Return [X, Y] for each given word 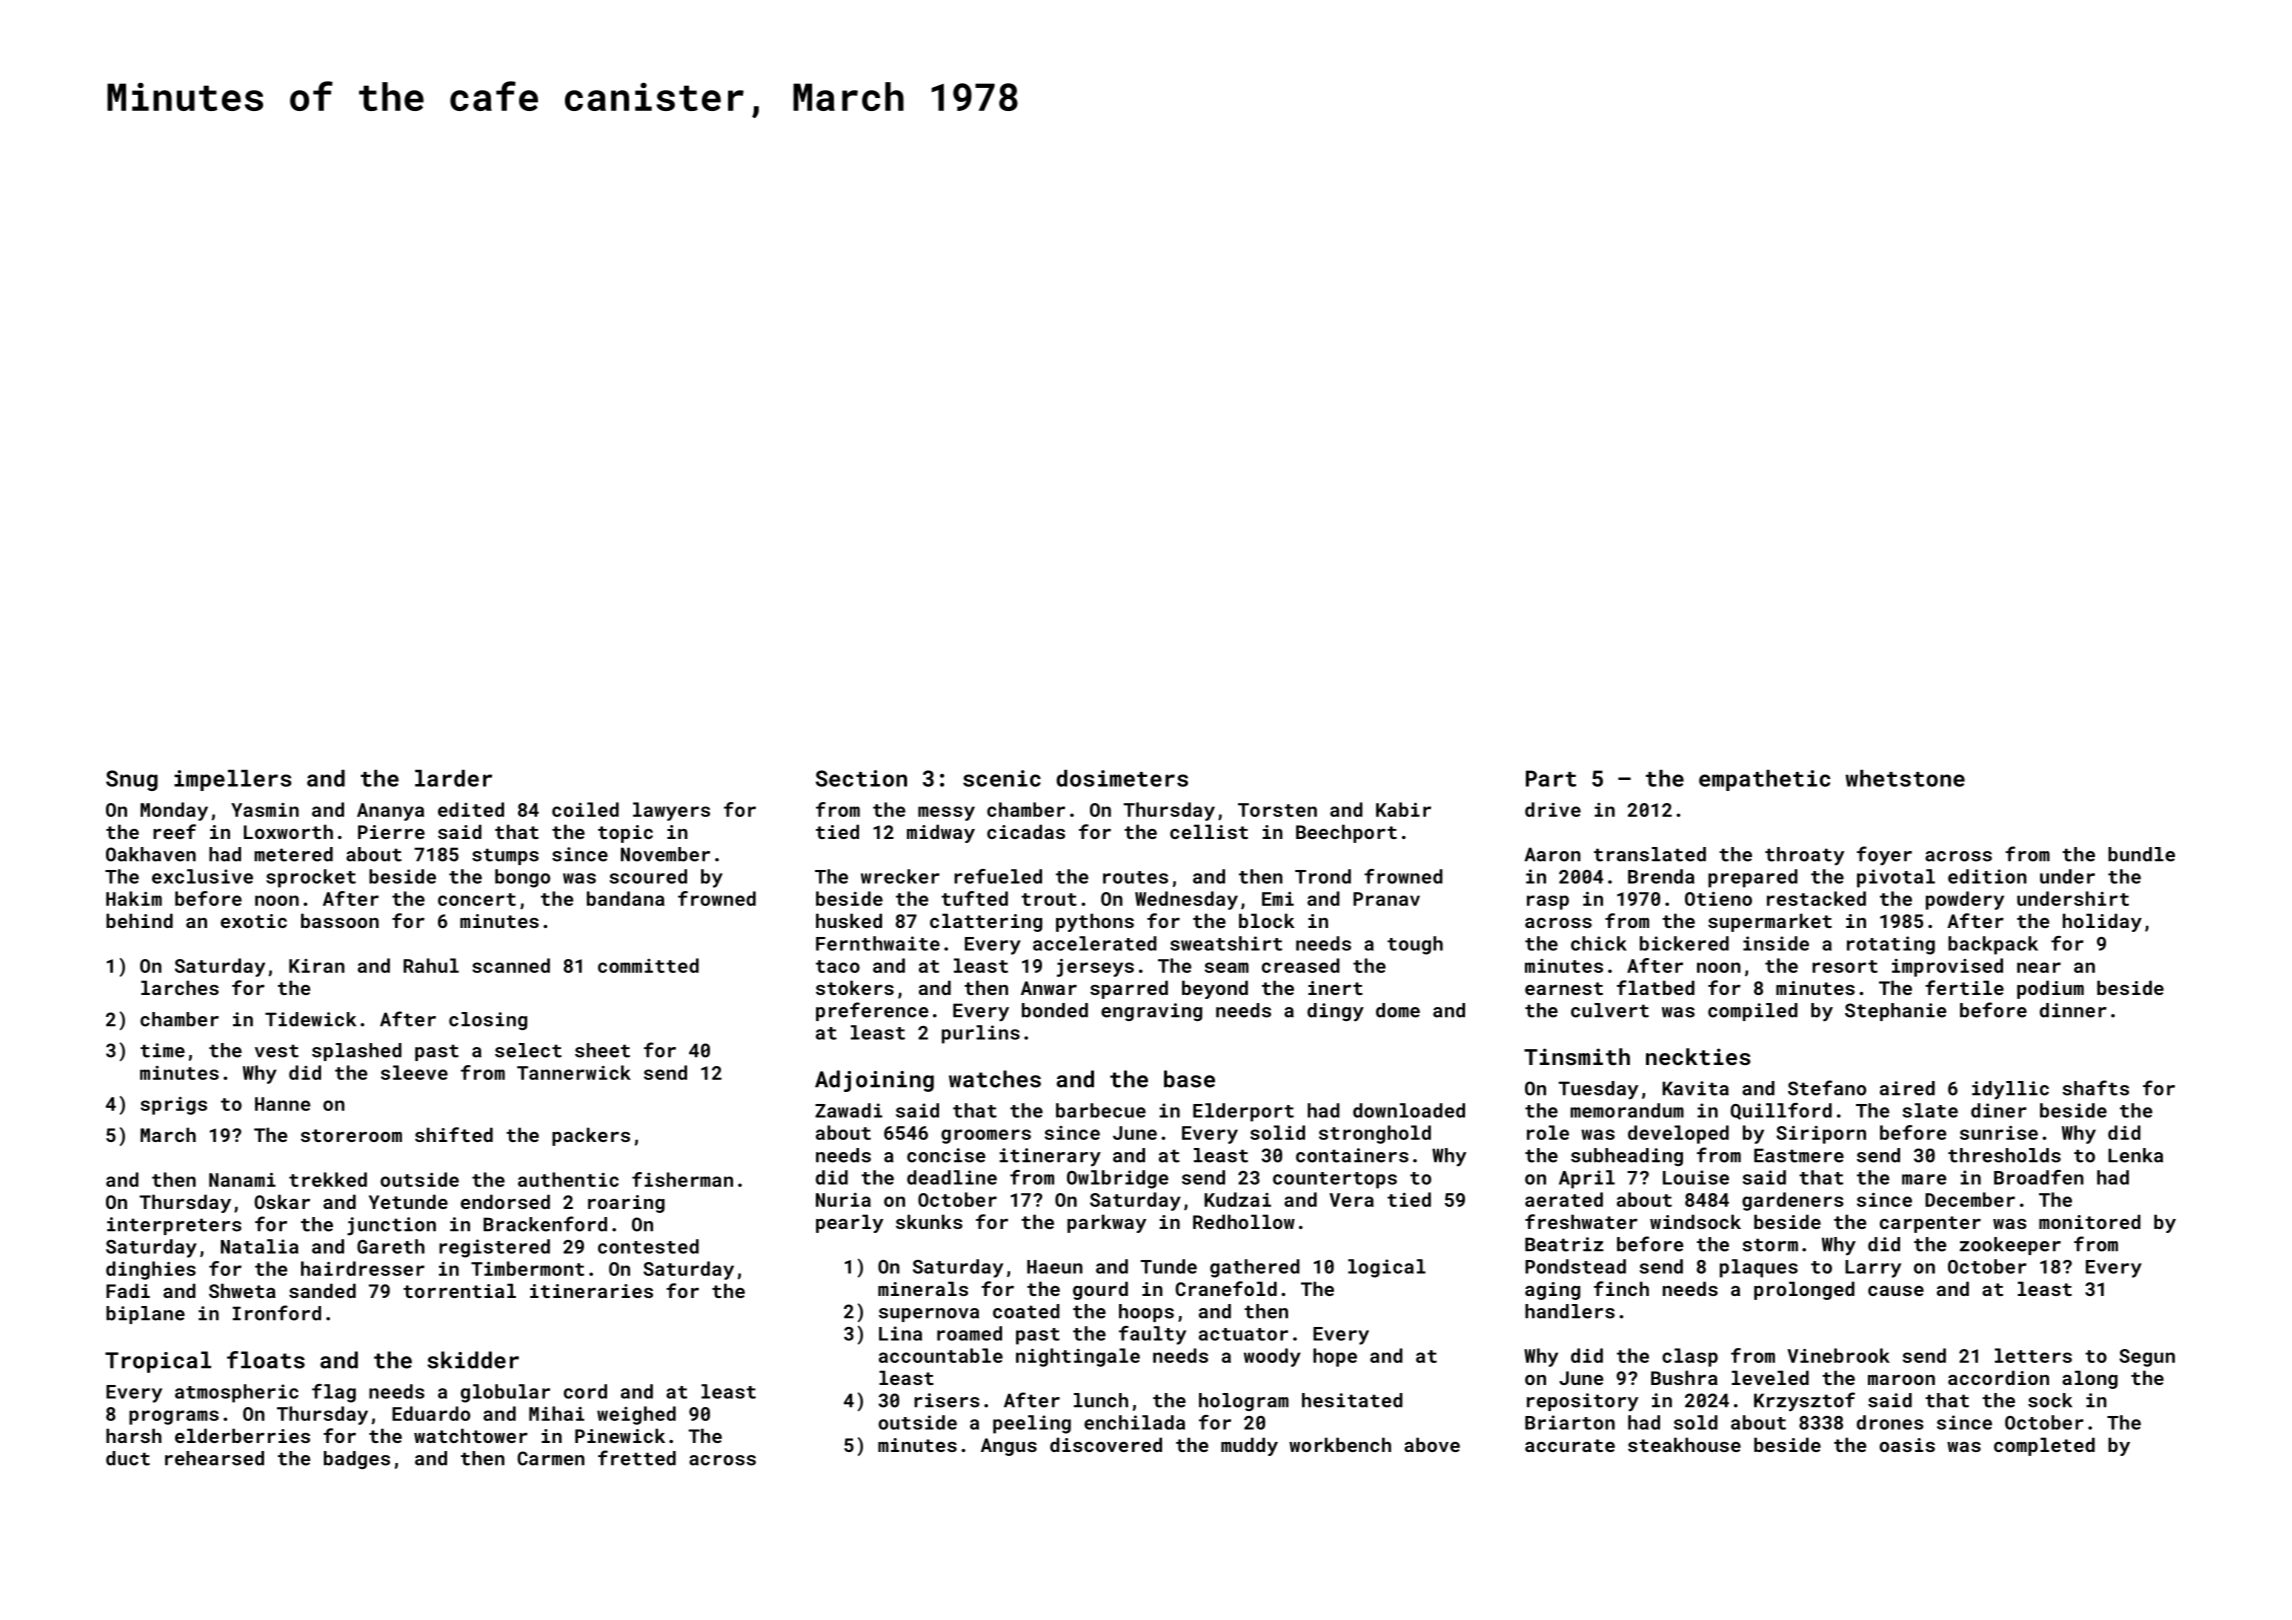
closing [488, 1021]
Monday [174, 811]
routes [1135, 877]
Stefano [1827, 1088]
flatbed [1656, 987]
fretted [637, 1458]
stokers [855, 987]
